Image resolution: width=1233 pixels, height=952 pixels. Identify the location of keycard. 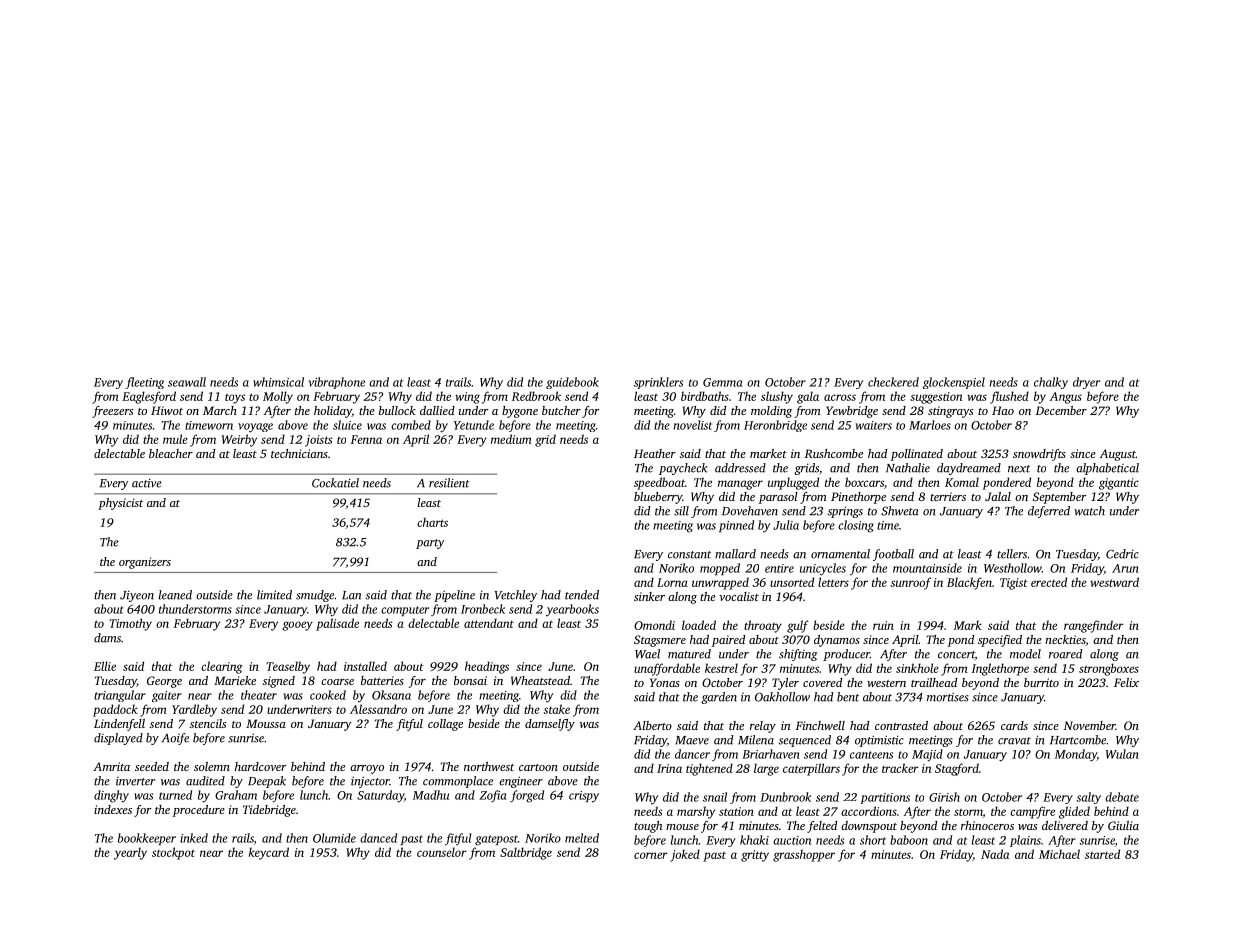
(269, 853).
